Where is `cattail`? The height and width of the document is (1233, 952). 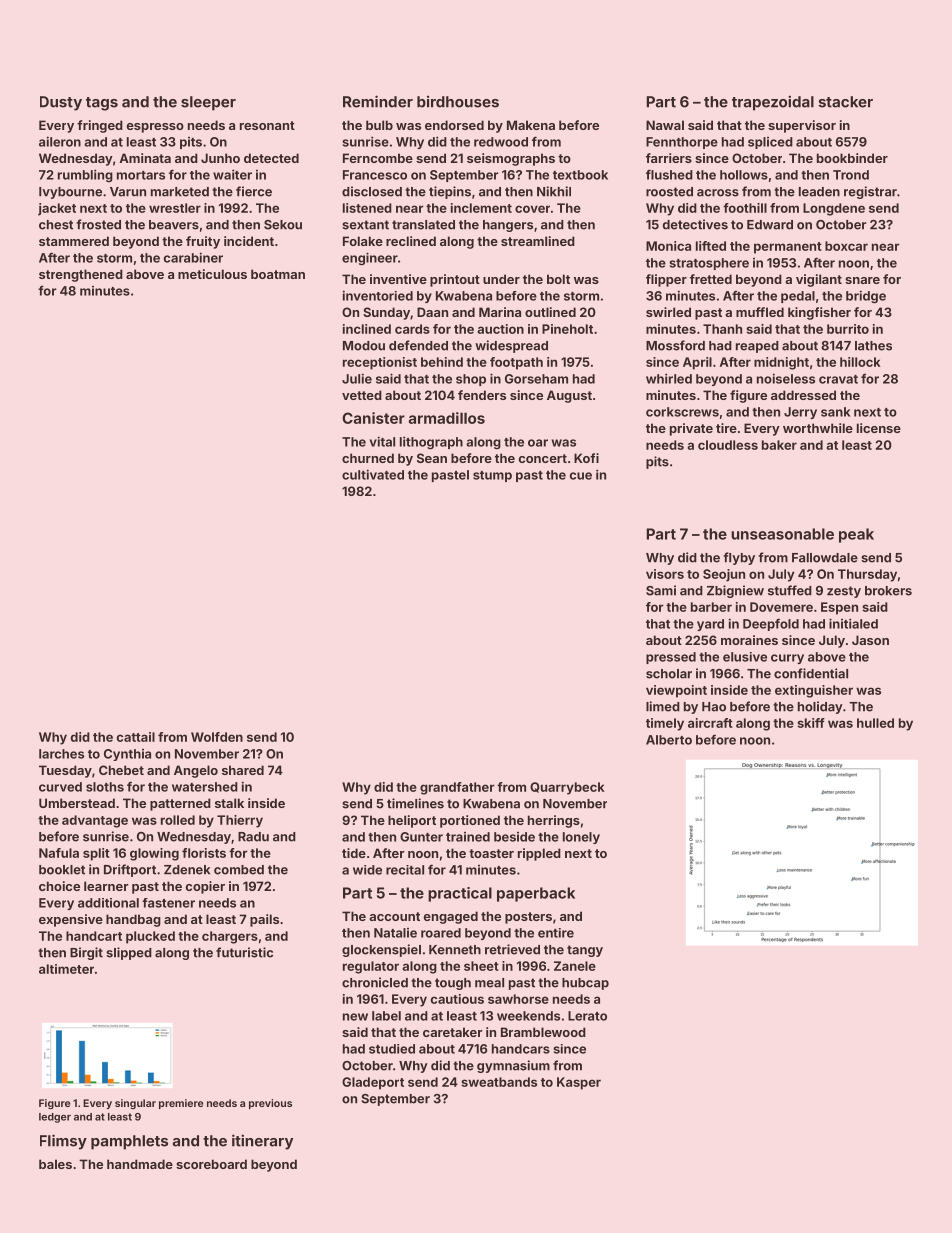 cattail is located at coordinates (136, 737).
